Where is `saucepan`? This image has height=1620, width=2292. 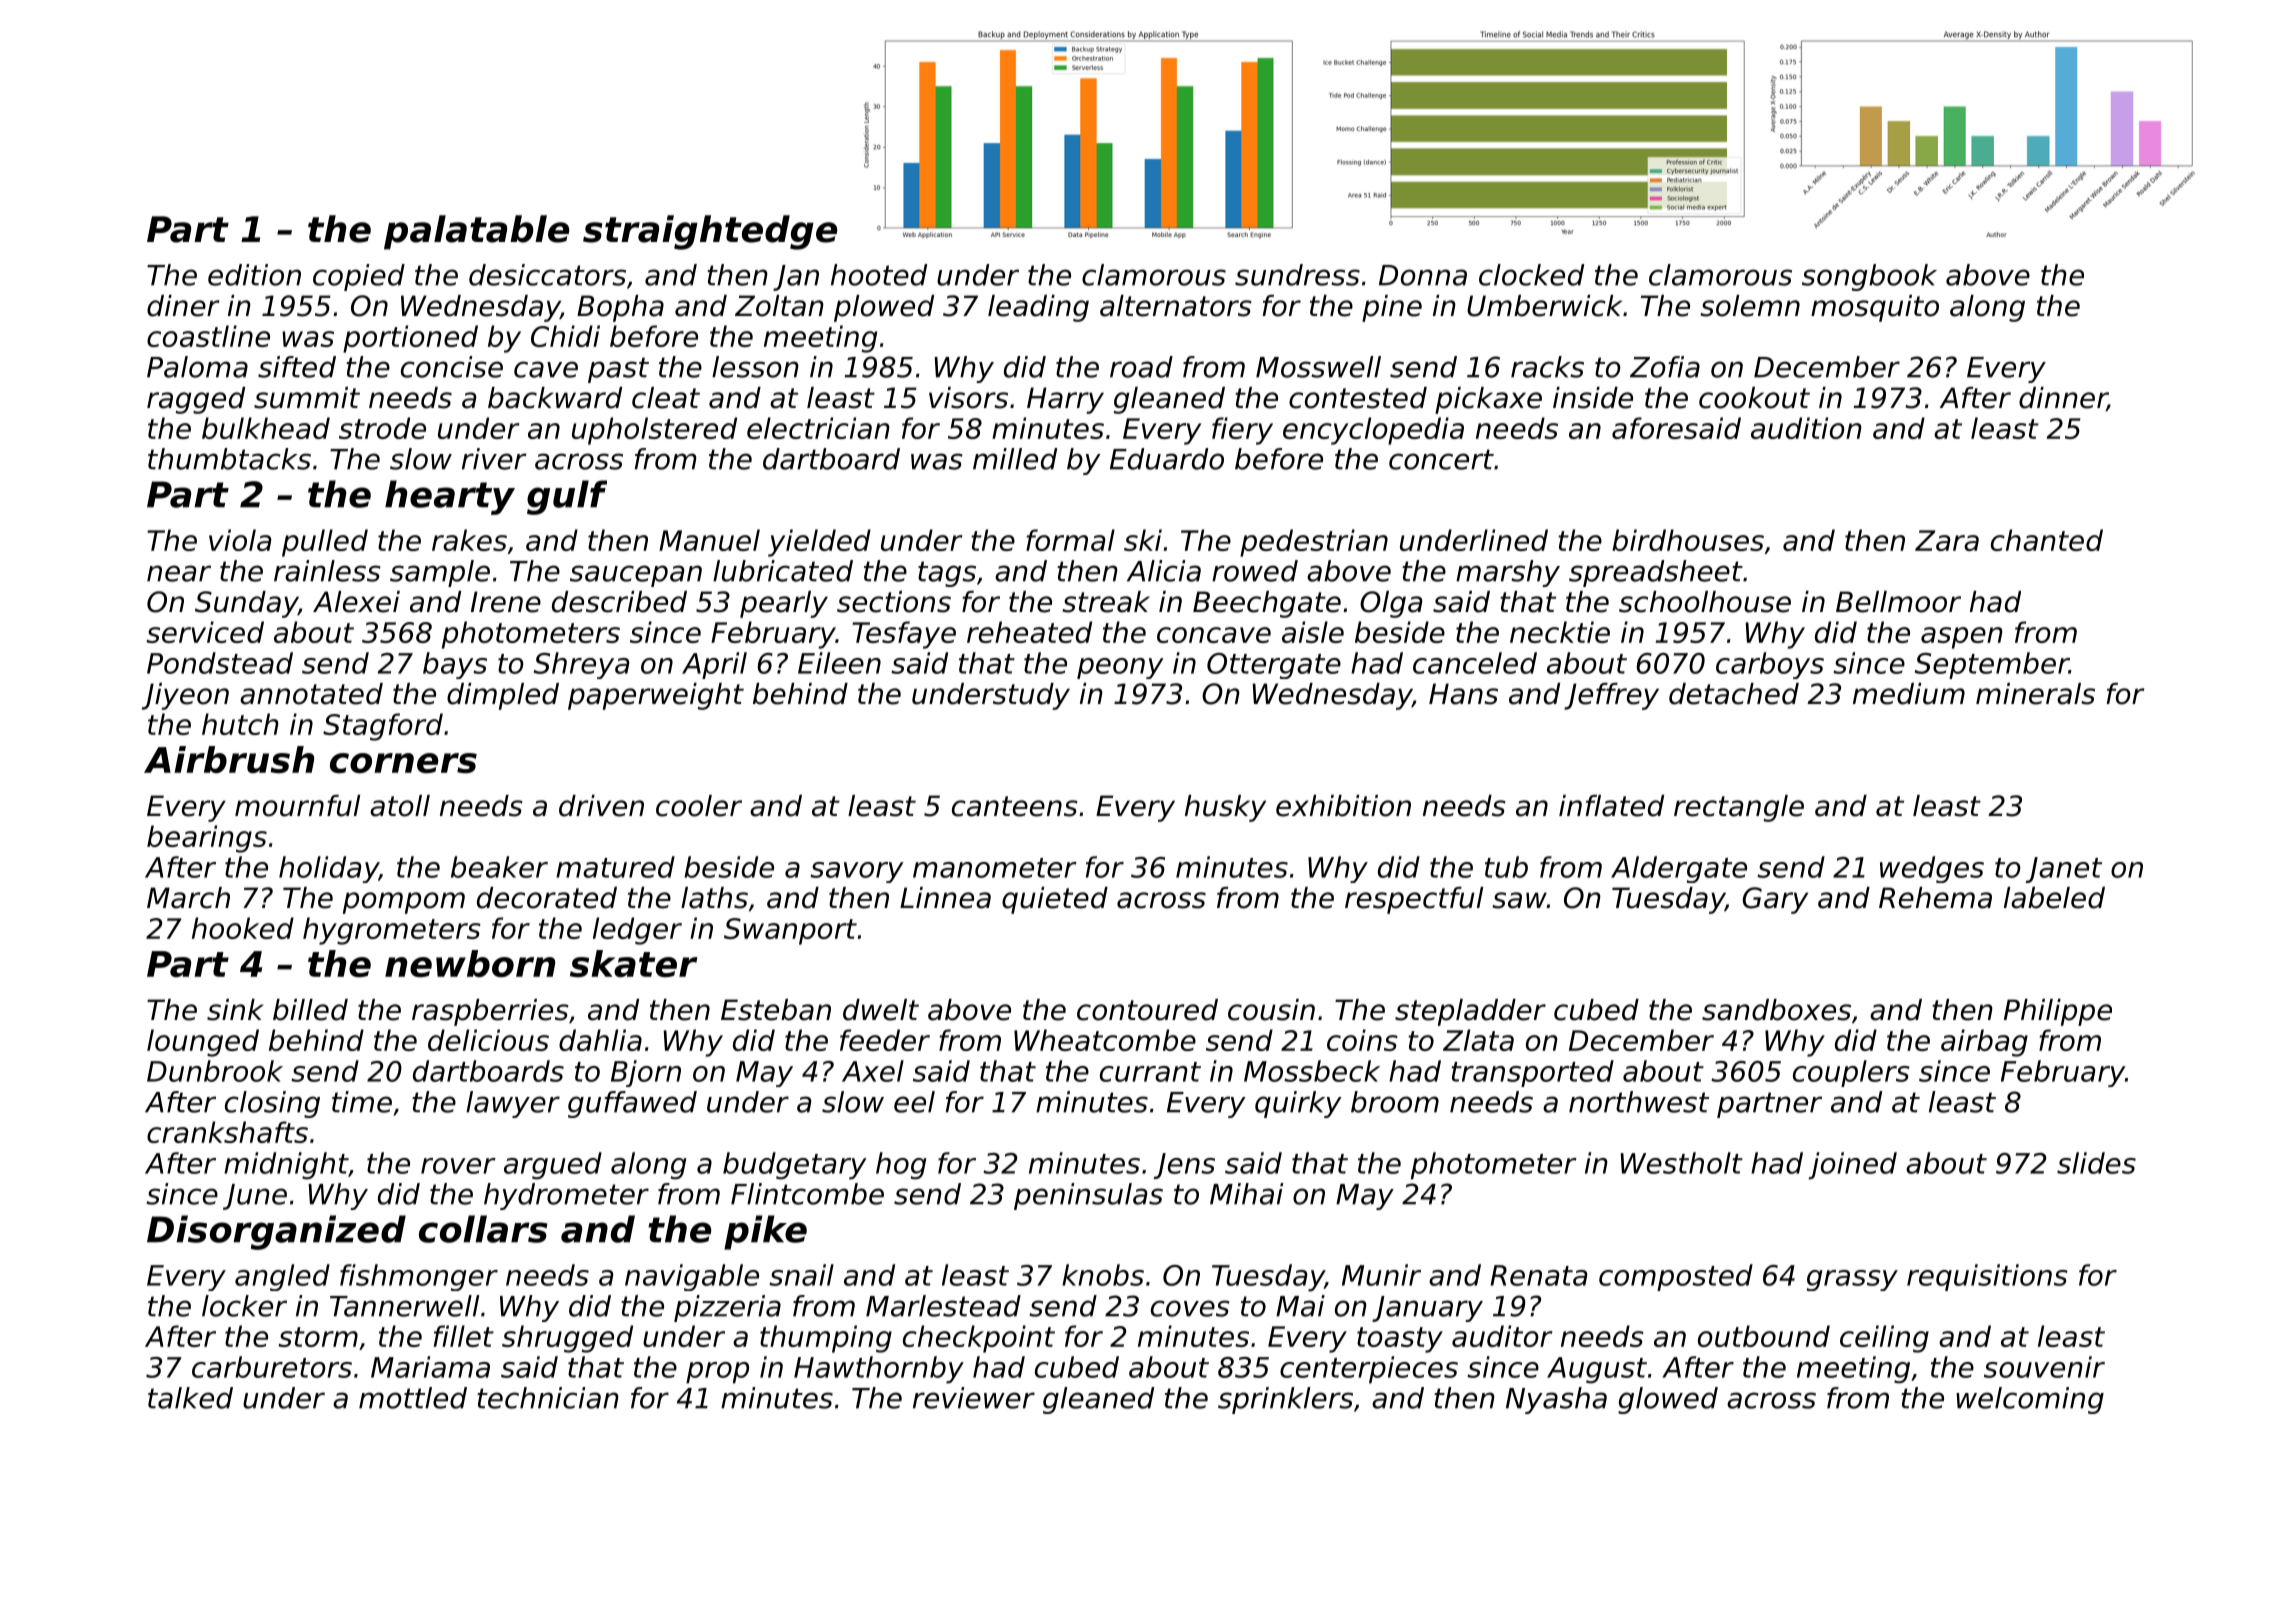 saucepan is located at coordinates (636, 576).
